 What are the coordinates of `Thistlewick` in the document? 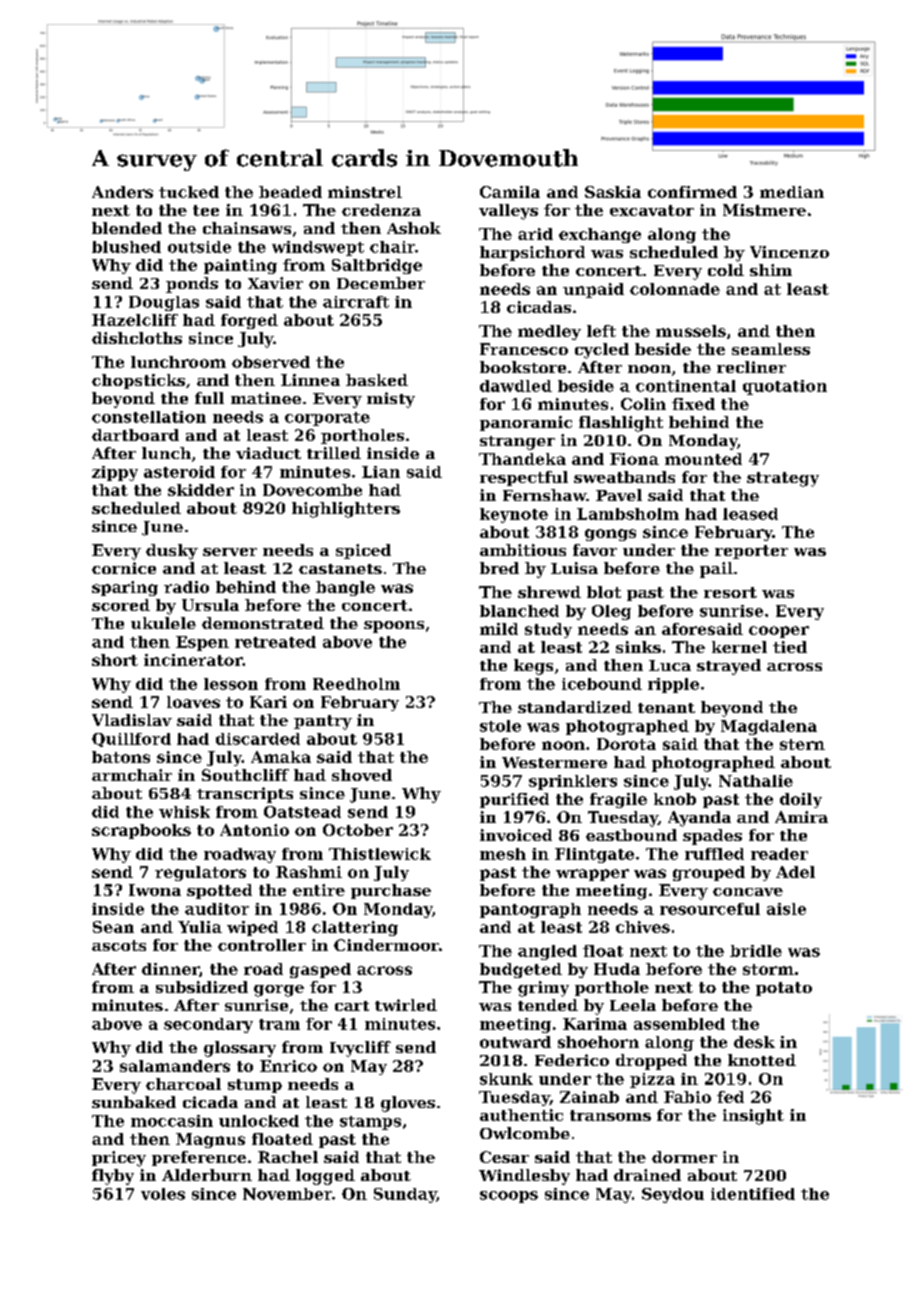 It's located at (380, 854).
